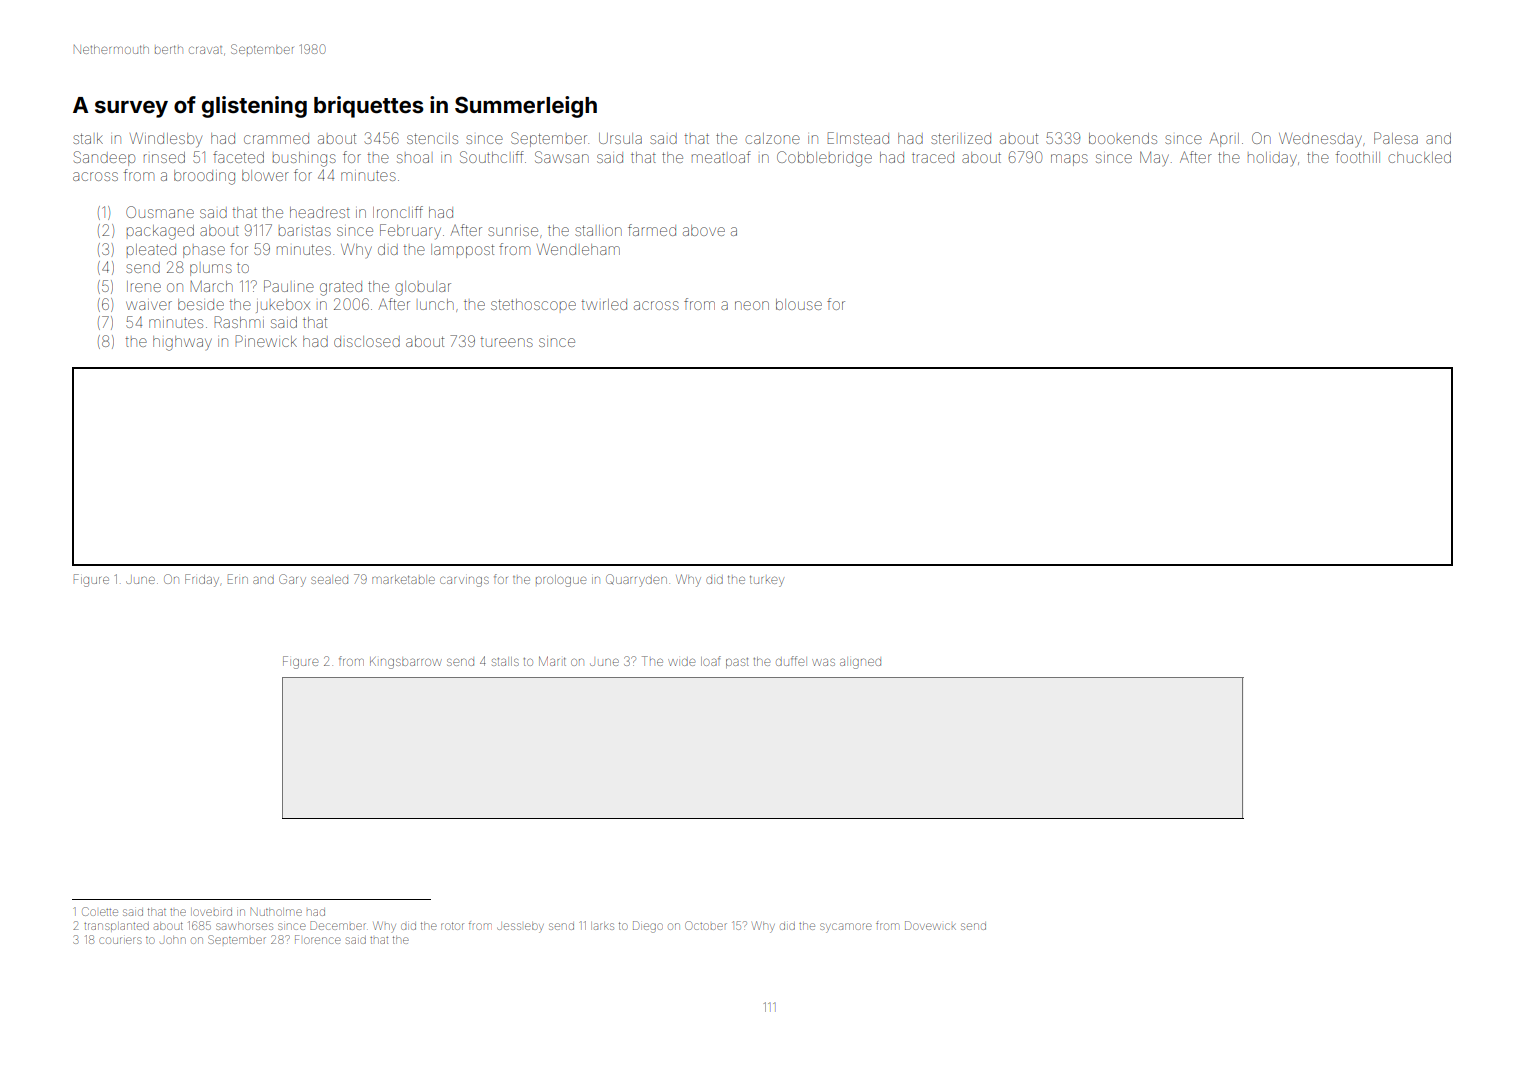 Image resolution: width=1525 pixels, height=1079 pixels. Describe the element at coordinates (930, 925) in the image. I see `Dovewick` at that location.
